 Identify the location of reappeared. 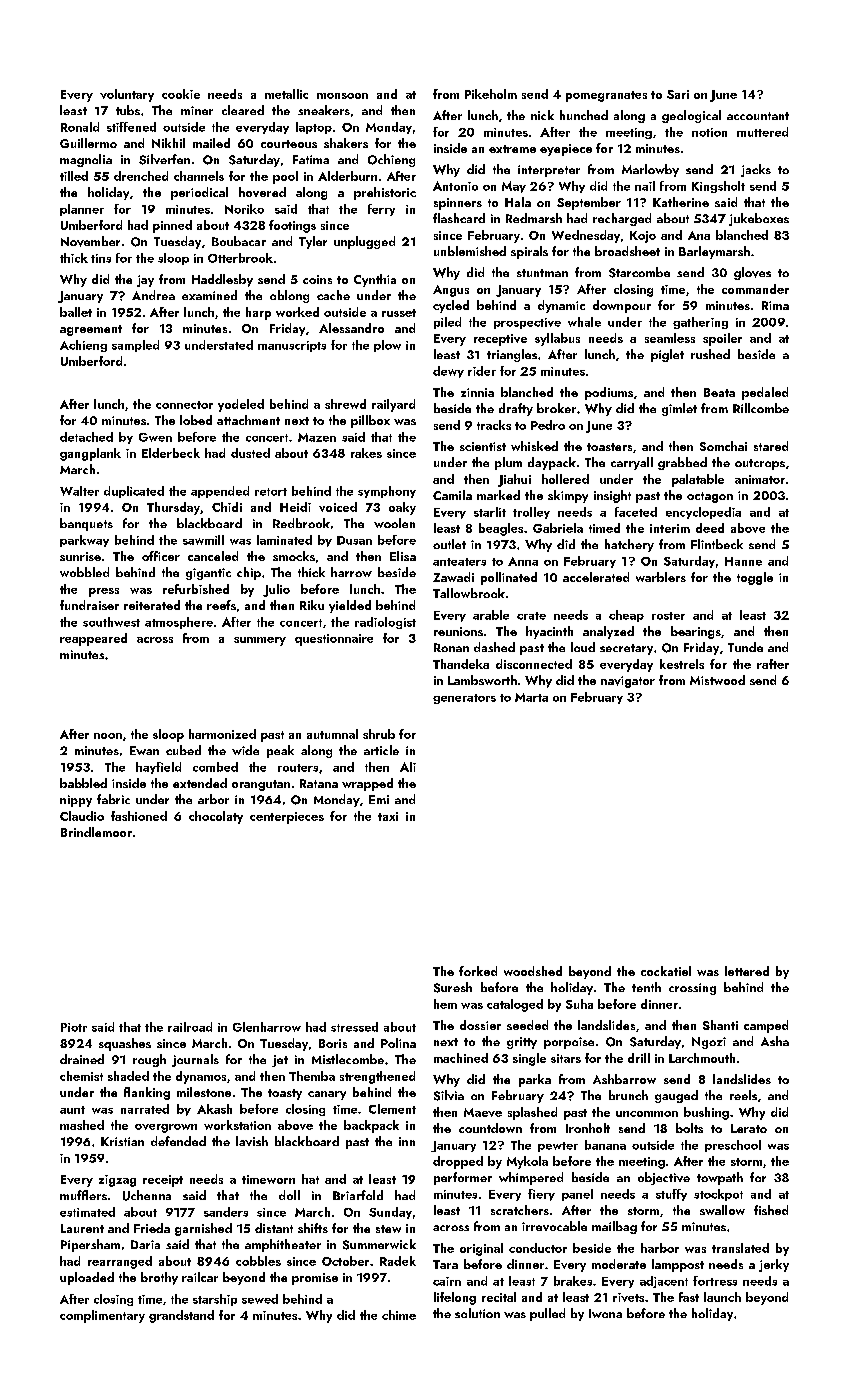
(93, 639).
